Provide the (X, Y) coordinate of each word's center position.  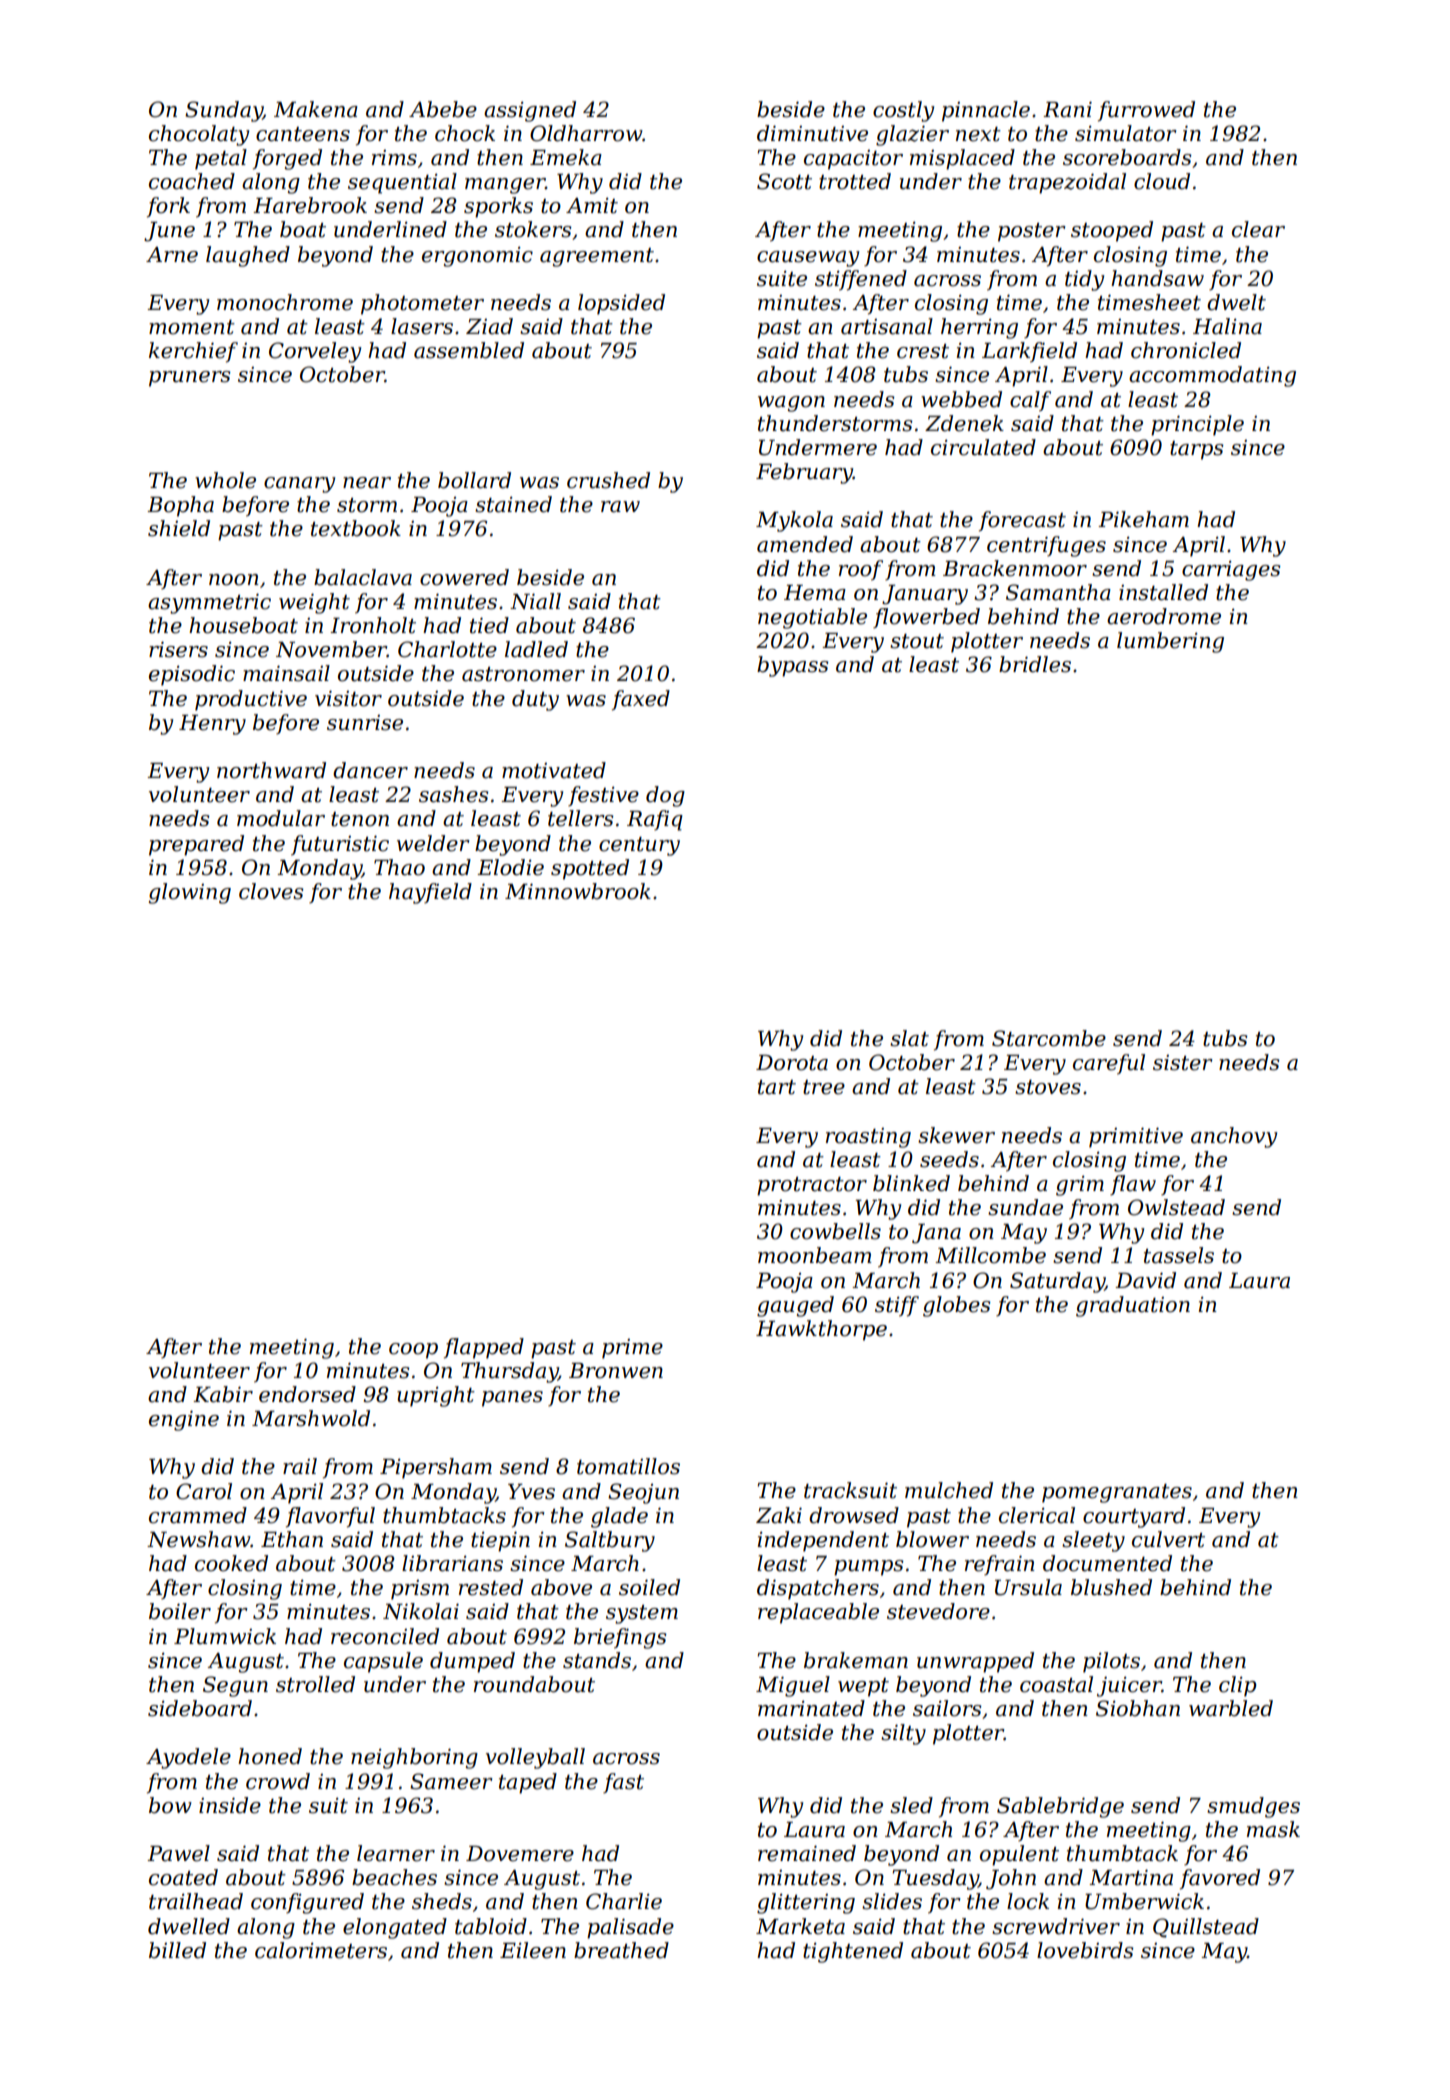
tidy (1084, 280)
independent (823, 1541)
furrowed (1146, 111)
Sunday (224, 111)
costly (903, 111)
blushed (1111, 1587)
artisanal (887, 326)
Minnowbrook (578, 891)
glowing (189, 893)
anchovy (1234, 1137)
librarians (452, 1563)
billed (177, 1950)
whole (225, 480)
